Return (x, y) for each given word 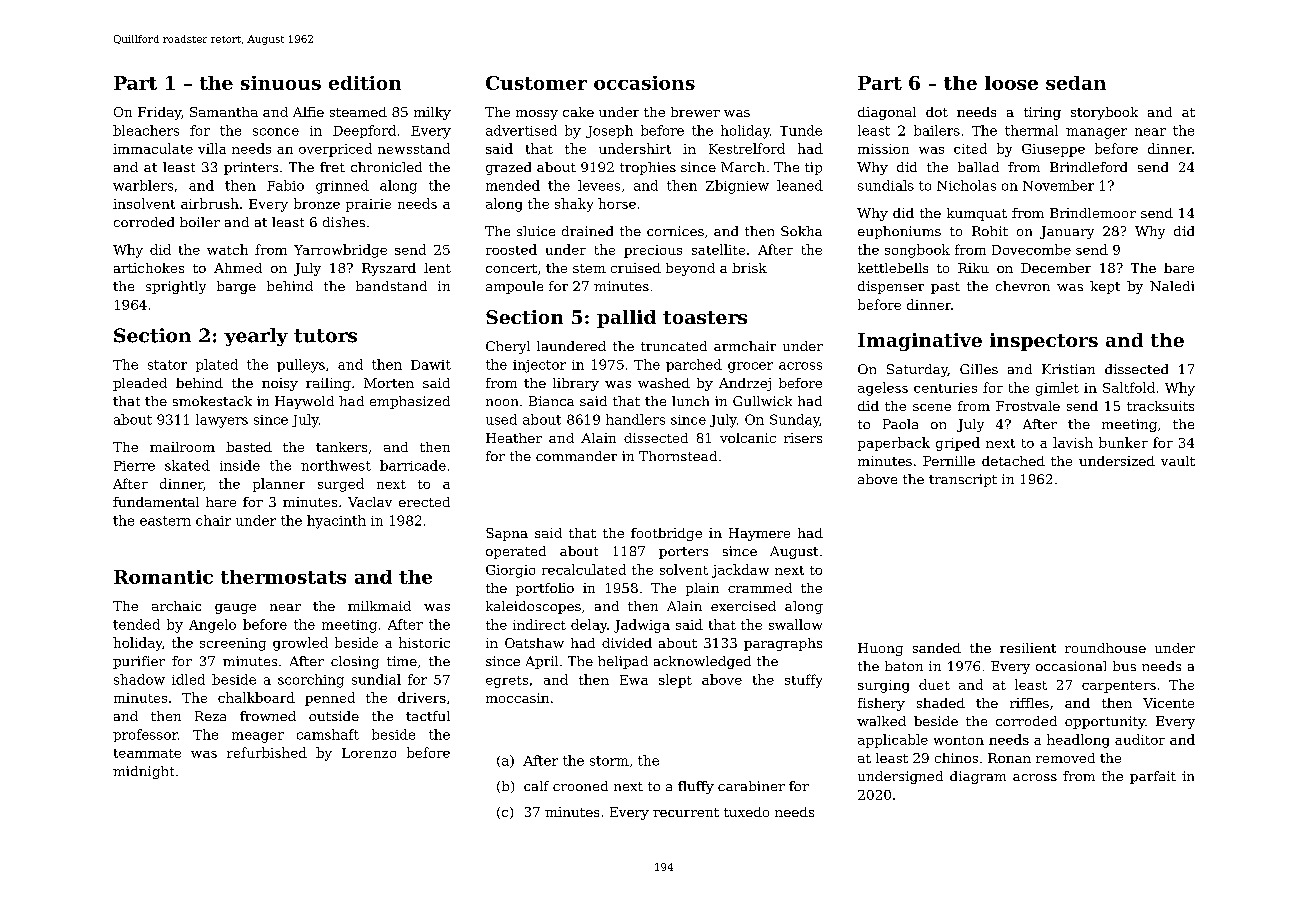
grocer (750, 367)
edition (365, 83)
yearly (256, 337)
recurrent (686, 812)
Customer (536, 83)
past (945, 288)
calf (536, 786)
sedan (1076, 83)
